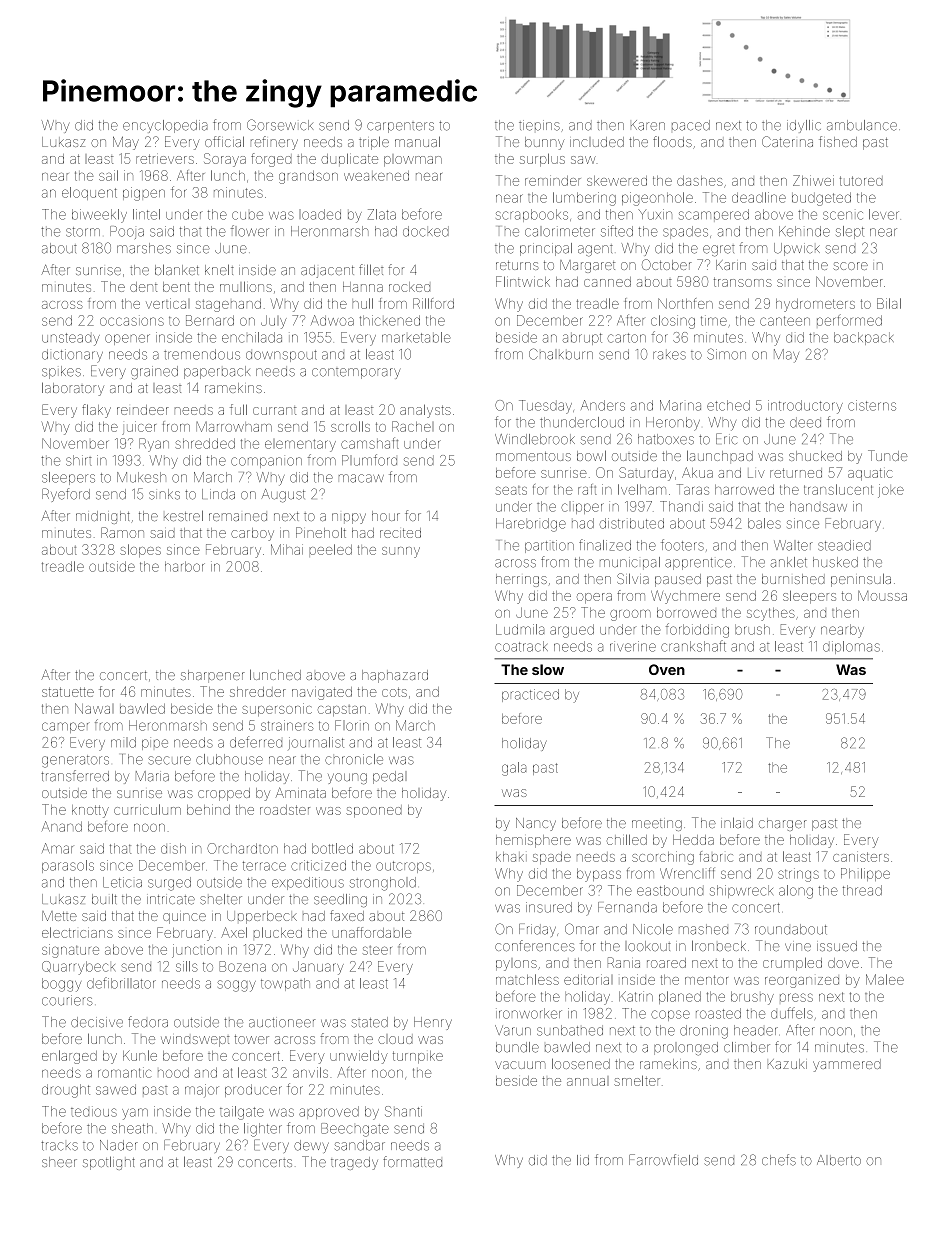 The image size is (952, 1233). I want to click on encyclopedia, so click(165, 126).
